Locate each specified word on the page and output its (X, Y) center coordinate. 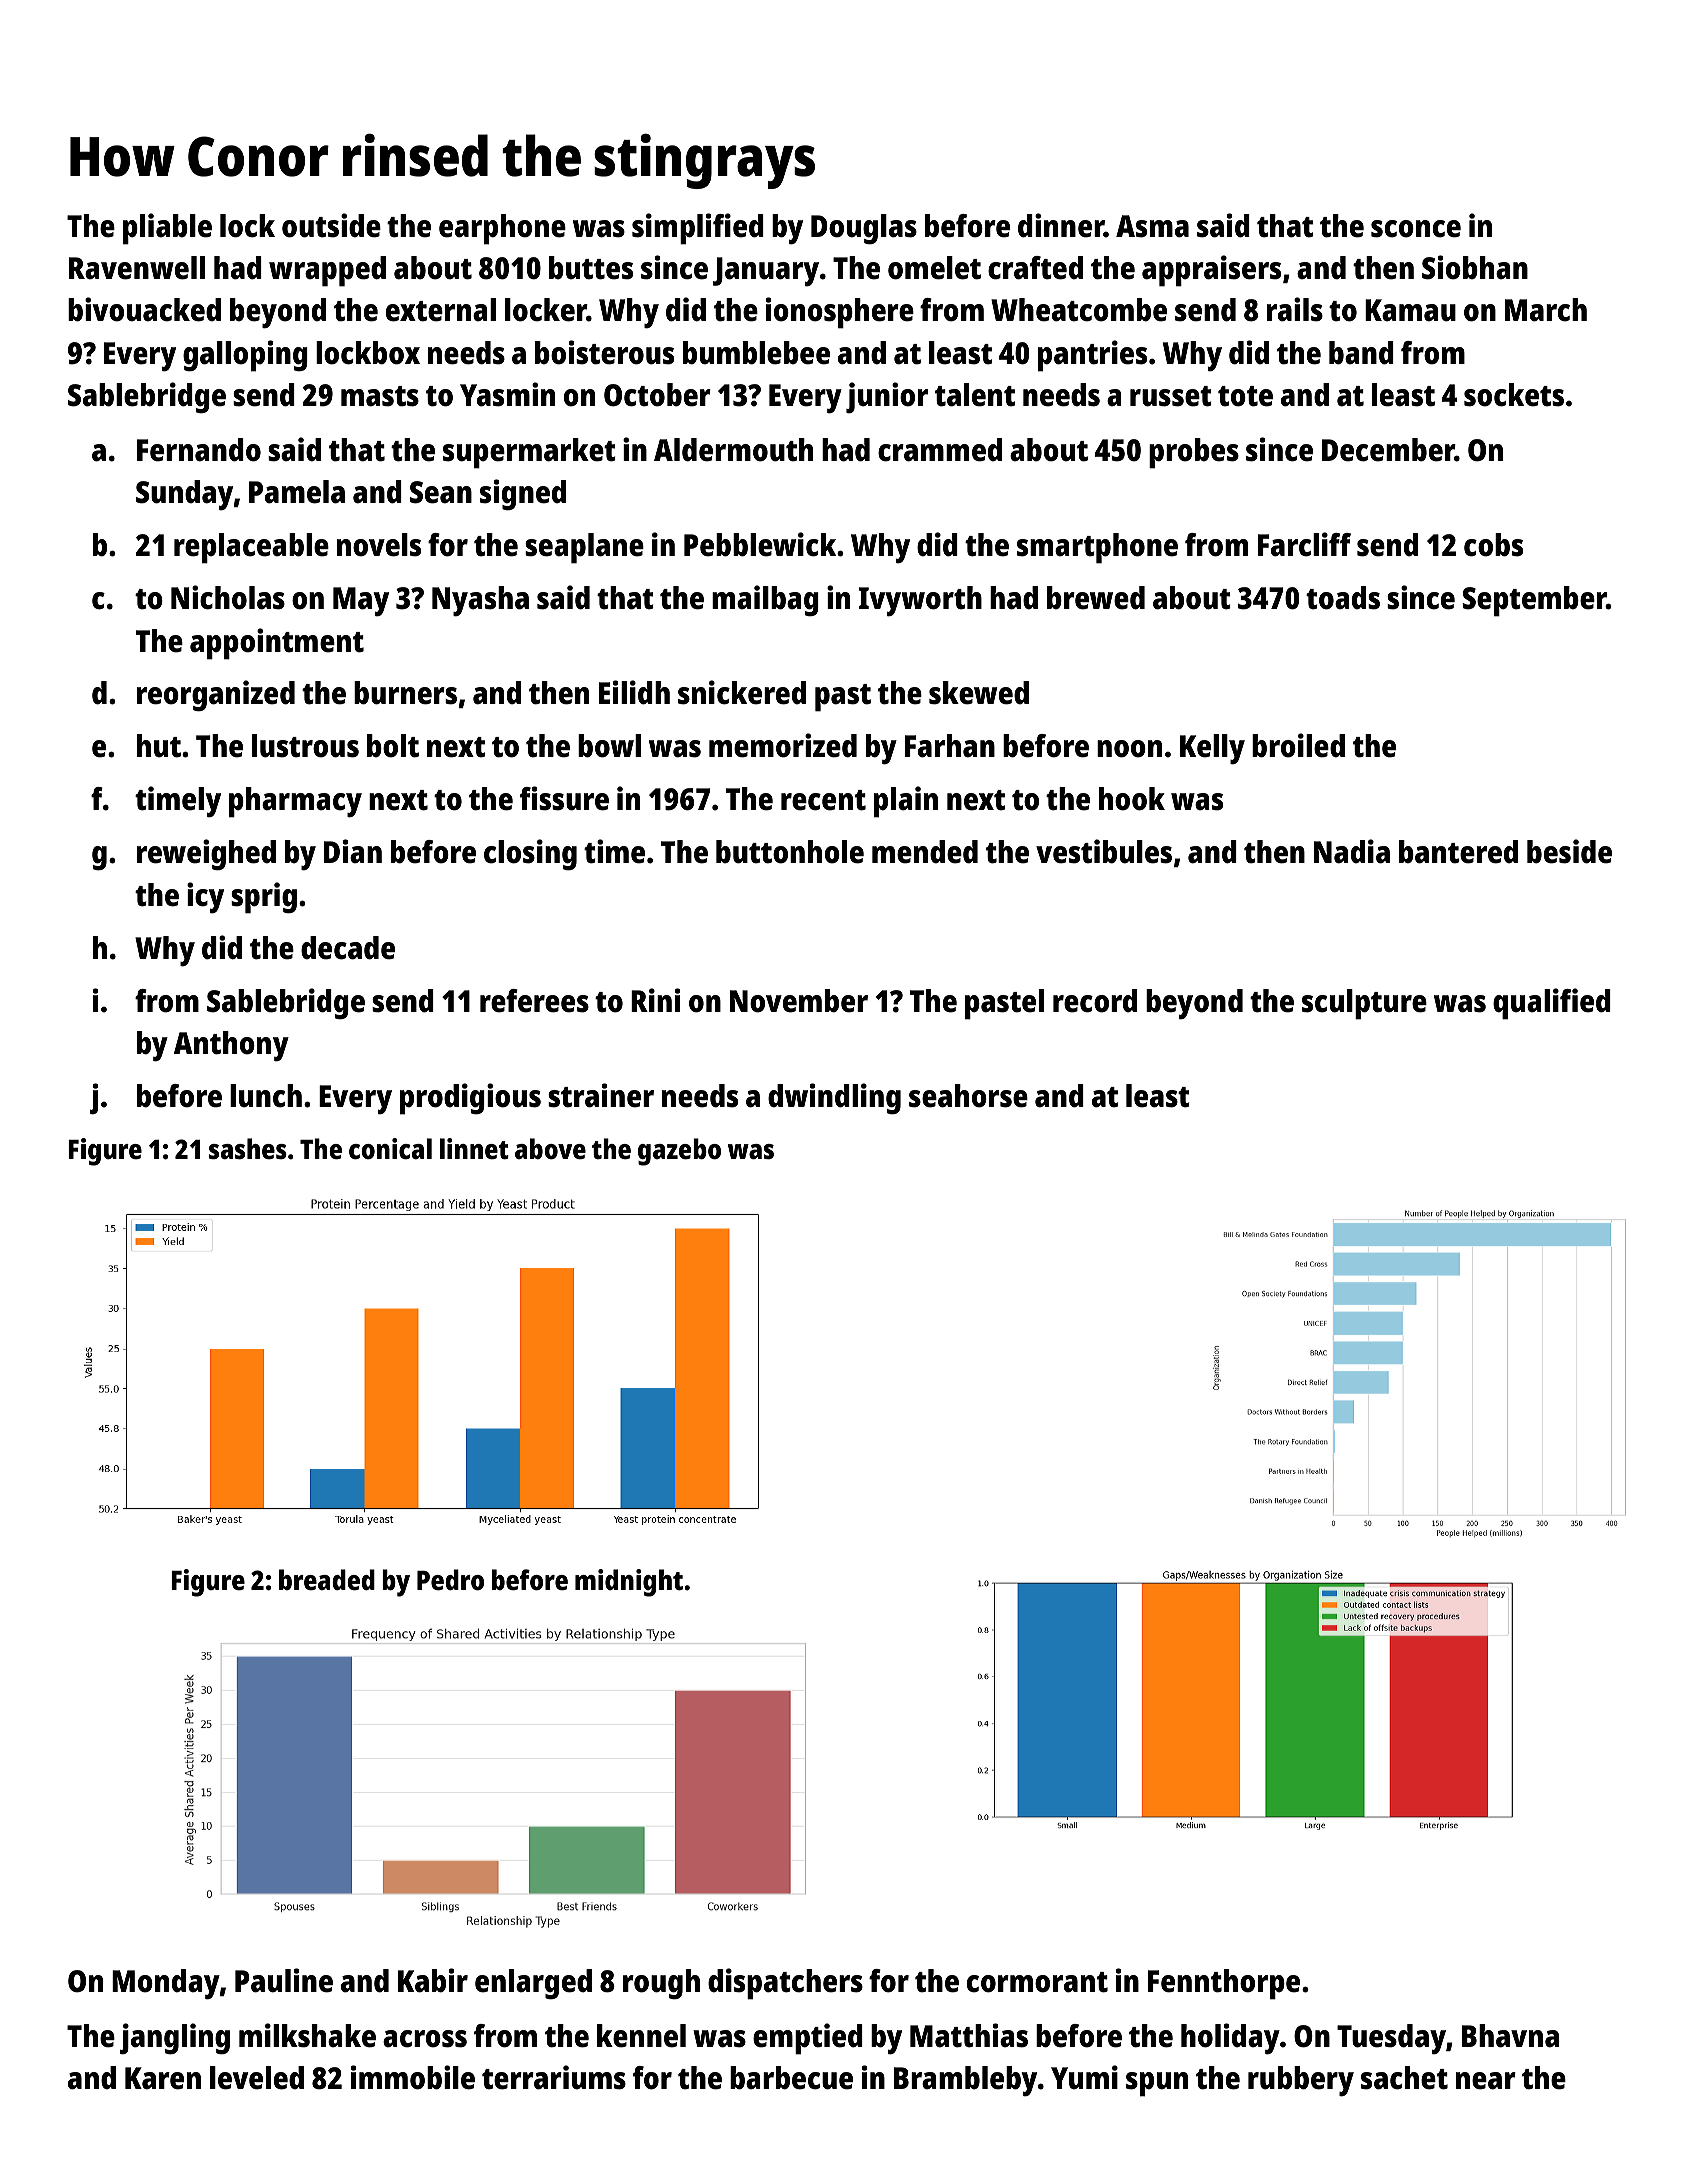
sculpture (1364, 1004)
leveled (257, 2078)
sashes (248, 1148)
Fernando (199, 450)
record (1095, 1001)
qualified (1552, 1004)
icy (205, 897)
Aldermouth (733, 450)
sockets (1514, 395)
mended (925, 852)
